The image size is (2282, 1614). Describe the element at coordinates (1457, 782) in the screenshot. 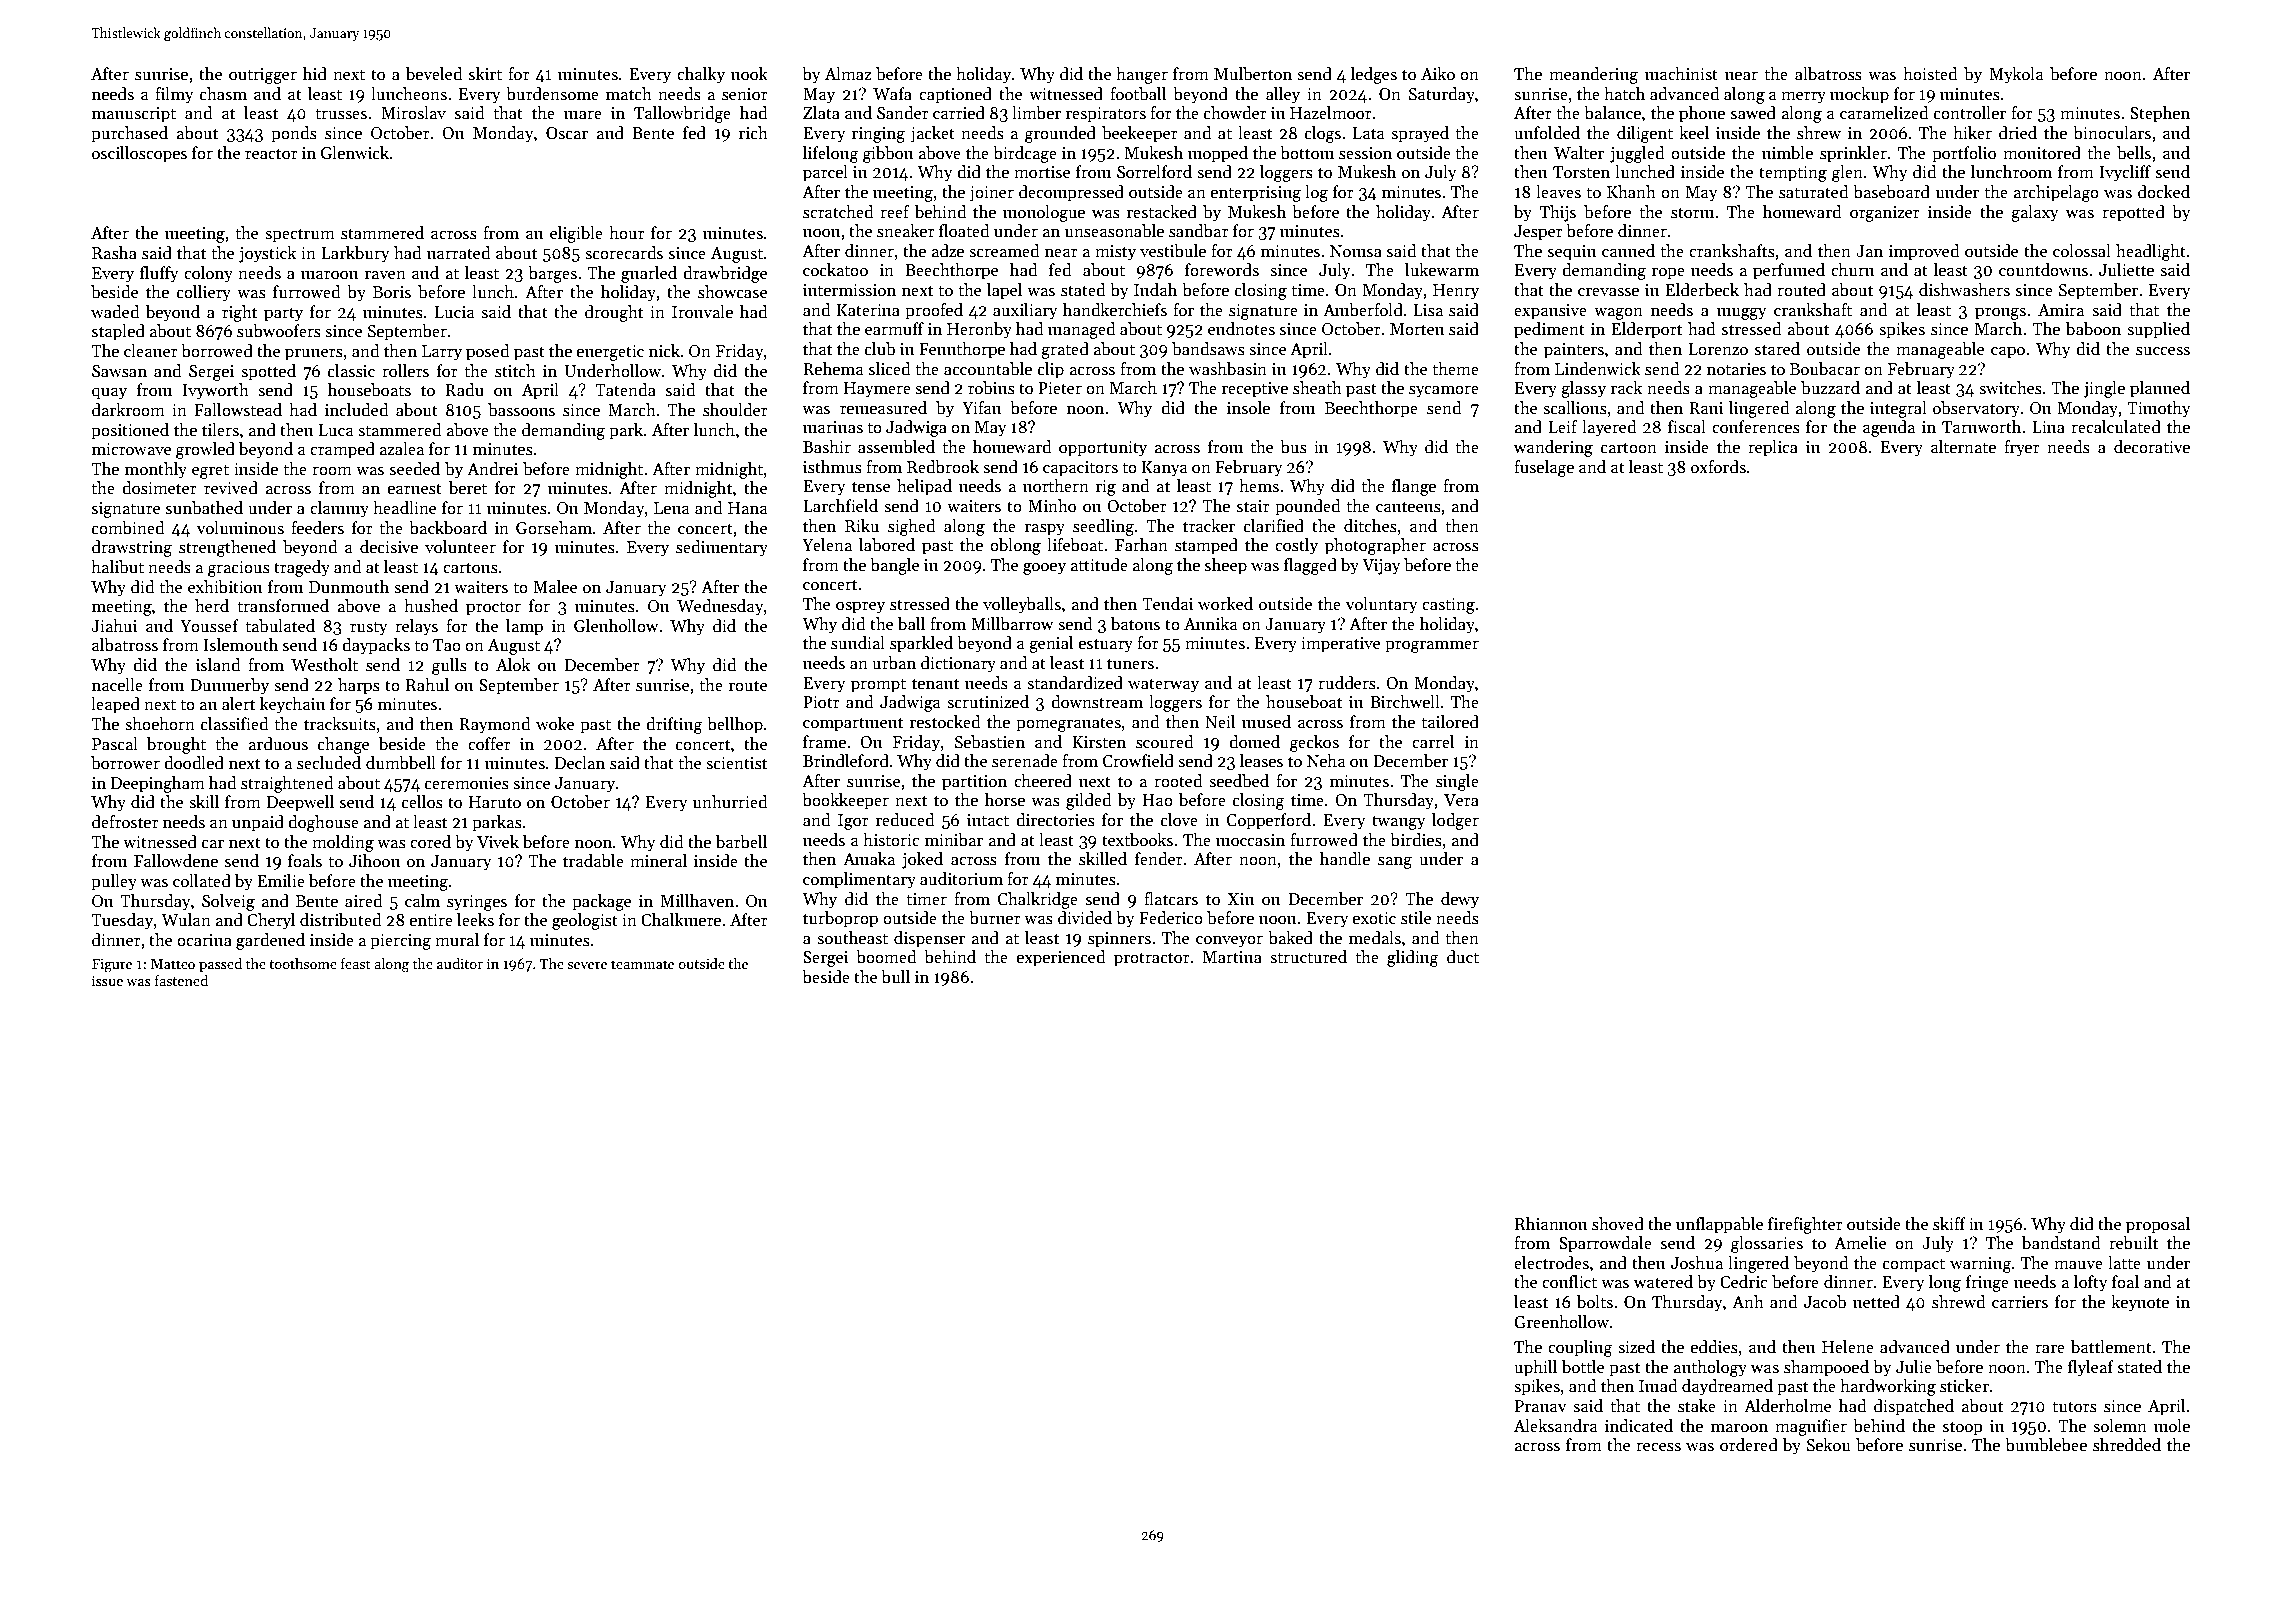

I see `single` at that location.
